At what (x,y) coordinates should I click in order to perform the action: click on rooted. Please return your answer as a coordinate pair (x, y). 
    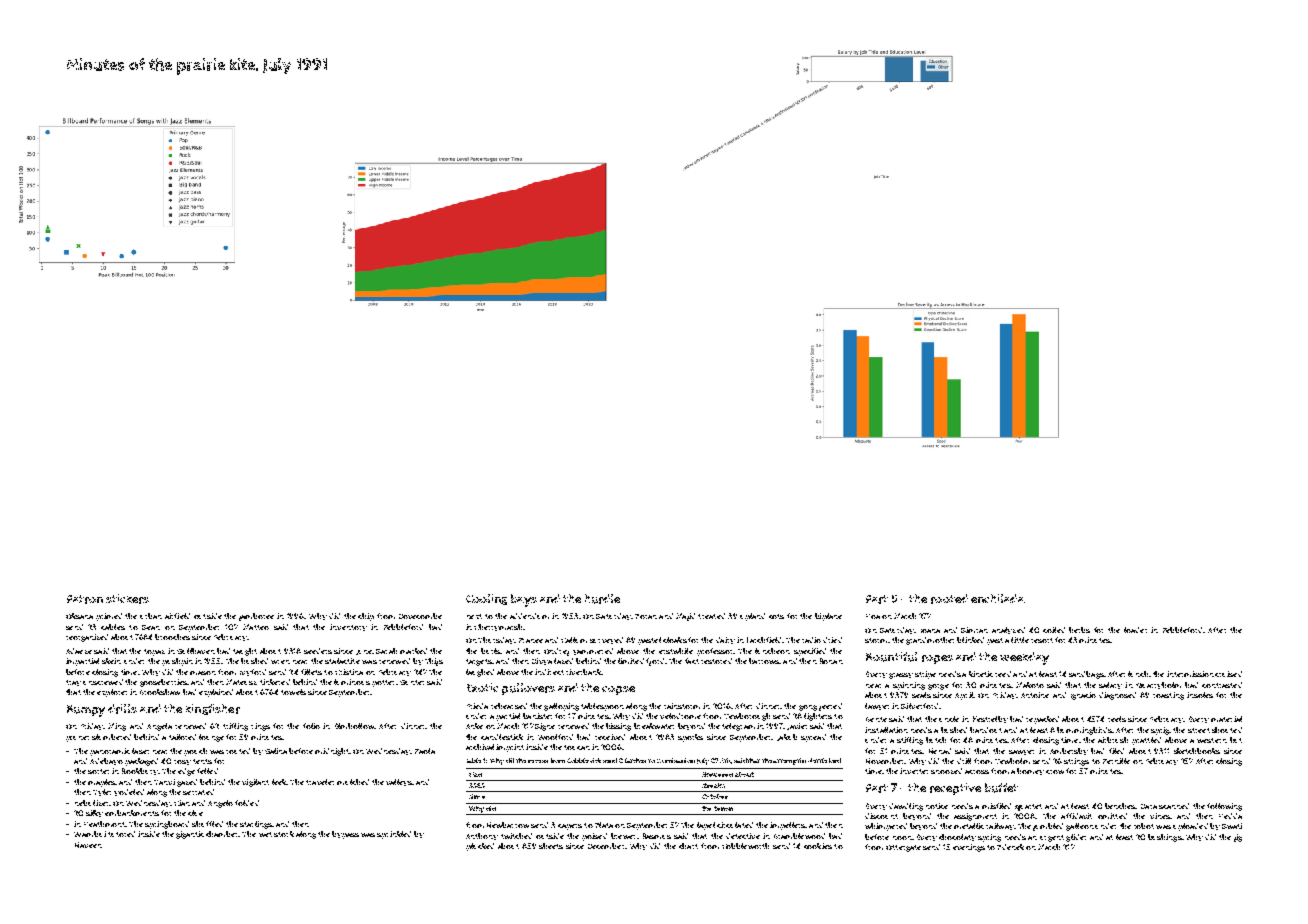
    Looking at the image, I should click on (949, 599).
